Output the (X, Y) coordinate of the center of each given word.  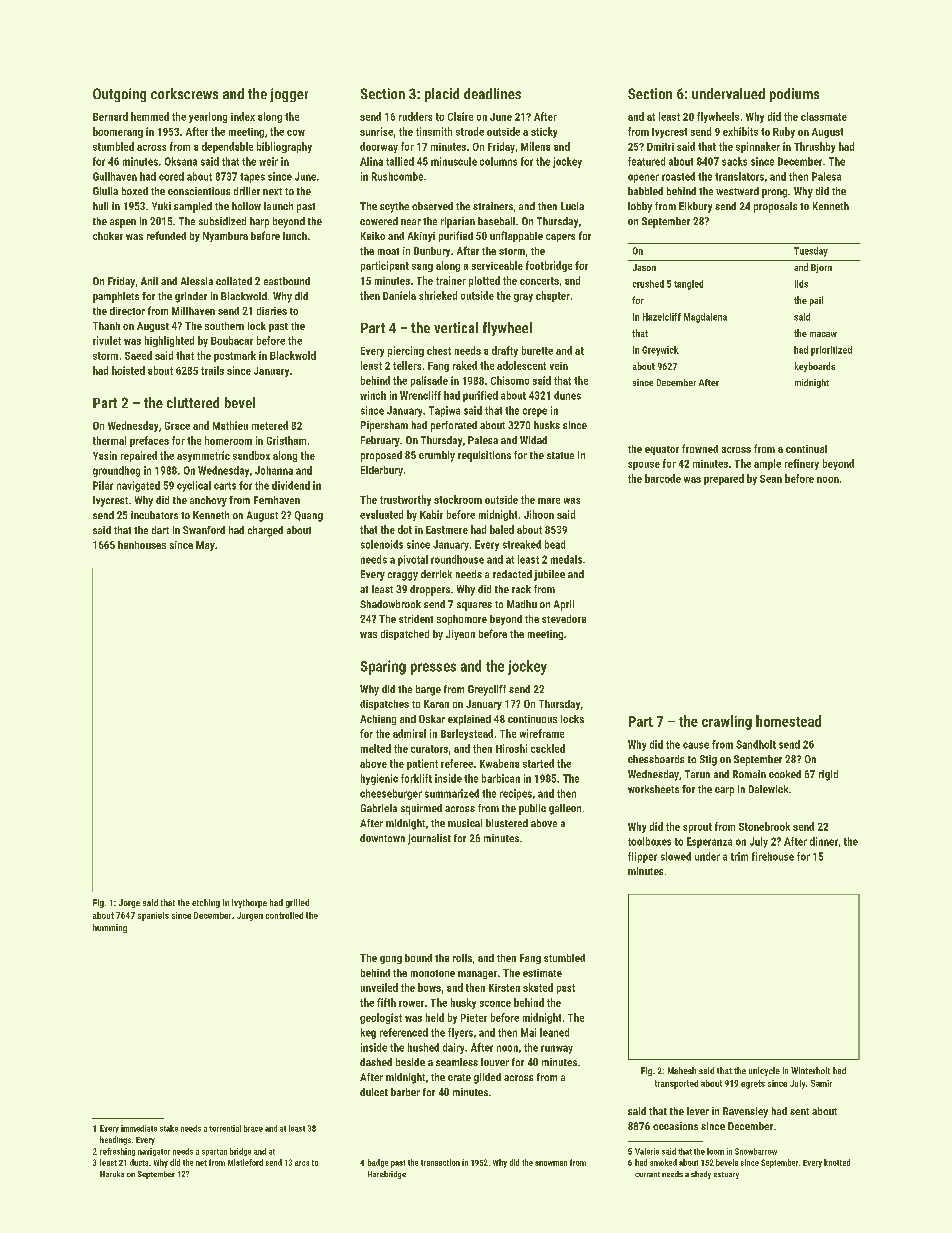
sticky (544, 132)
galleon (565, 809)
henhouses (142, 545)
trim (739, 856)
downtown (382, 838)
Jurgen (250, 916)
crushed (648, 284)
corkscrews (184, 93)
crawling (727, 722)
